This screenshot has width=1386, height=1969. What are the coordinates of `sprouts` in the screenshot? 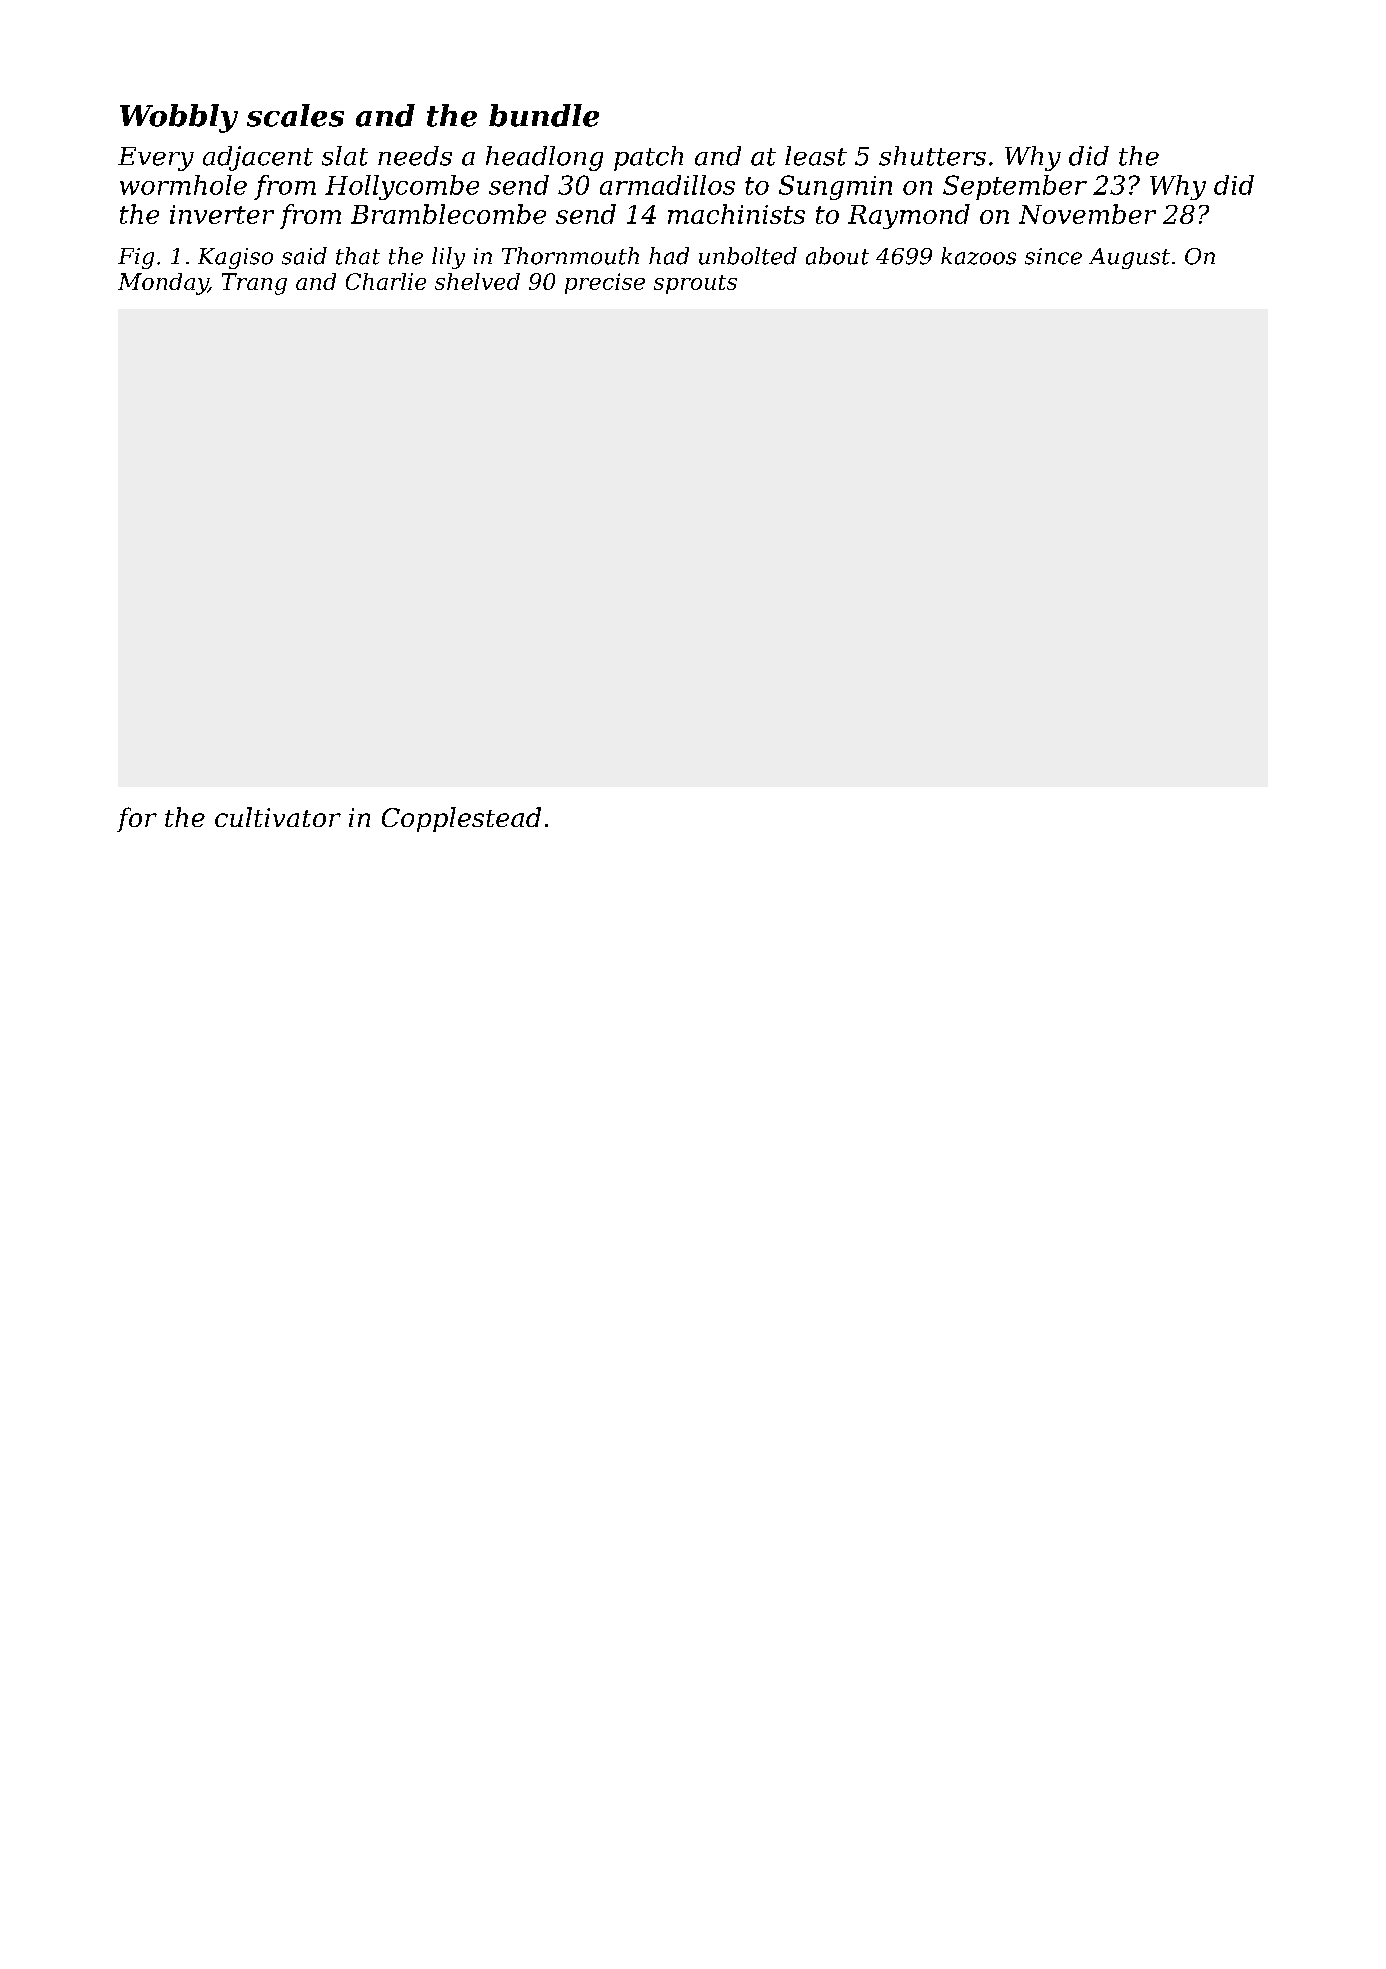 It's located at (695, 284).
